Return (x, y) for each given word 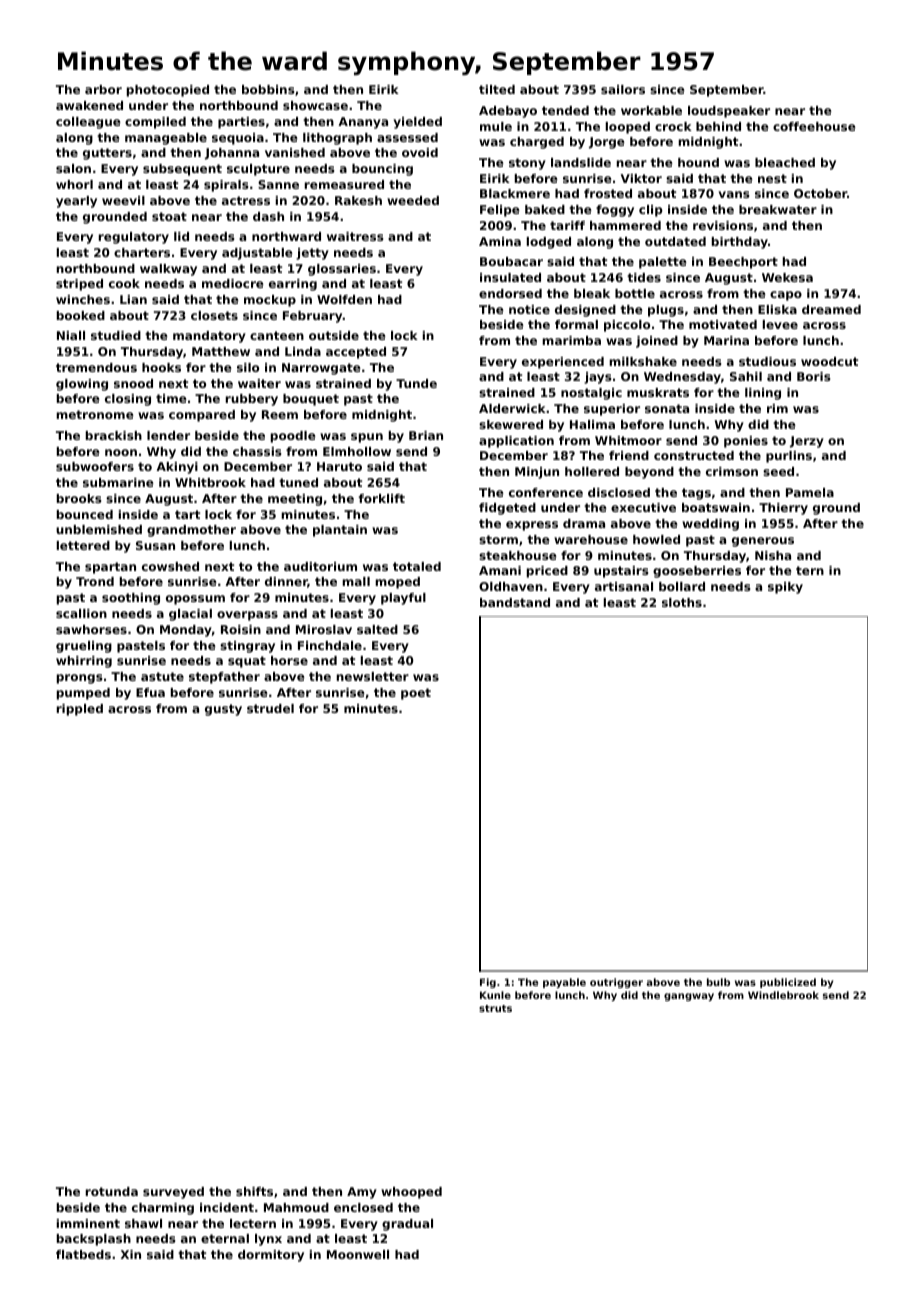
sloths (682, 602)
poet (416, 694)
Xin (131, 1254)
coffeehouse (814, 126)
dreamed (831, 309)
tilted (497, 89)
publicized (788, 983)
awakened (89, 105)
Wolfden (344, 299)
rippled (80, 710)
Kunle (495, 995)
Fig (488, 983)
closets (214, 315)
